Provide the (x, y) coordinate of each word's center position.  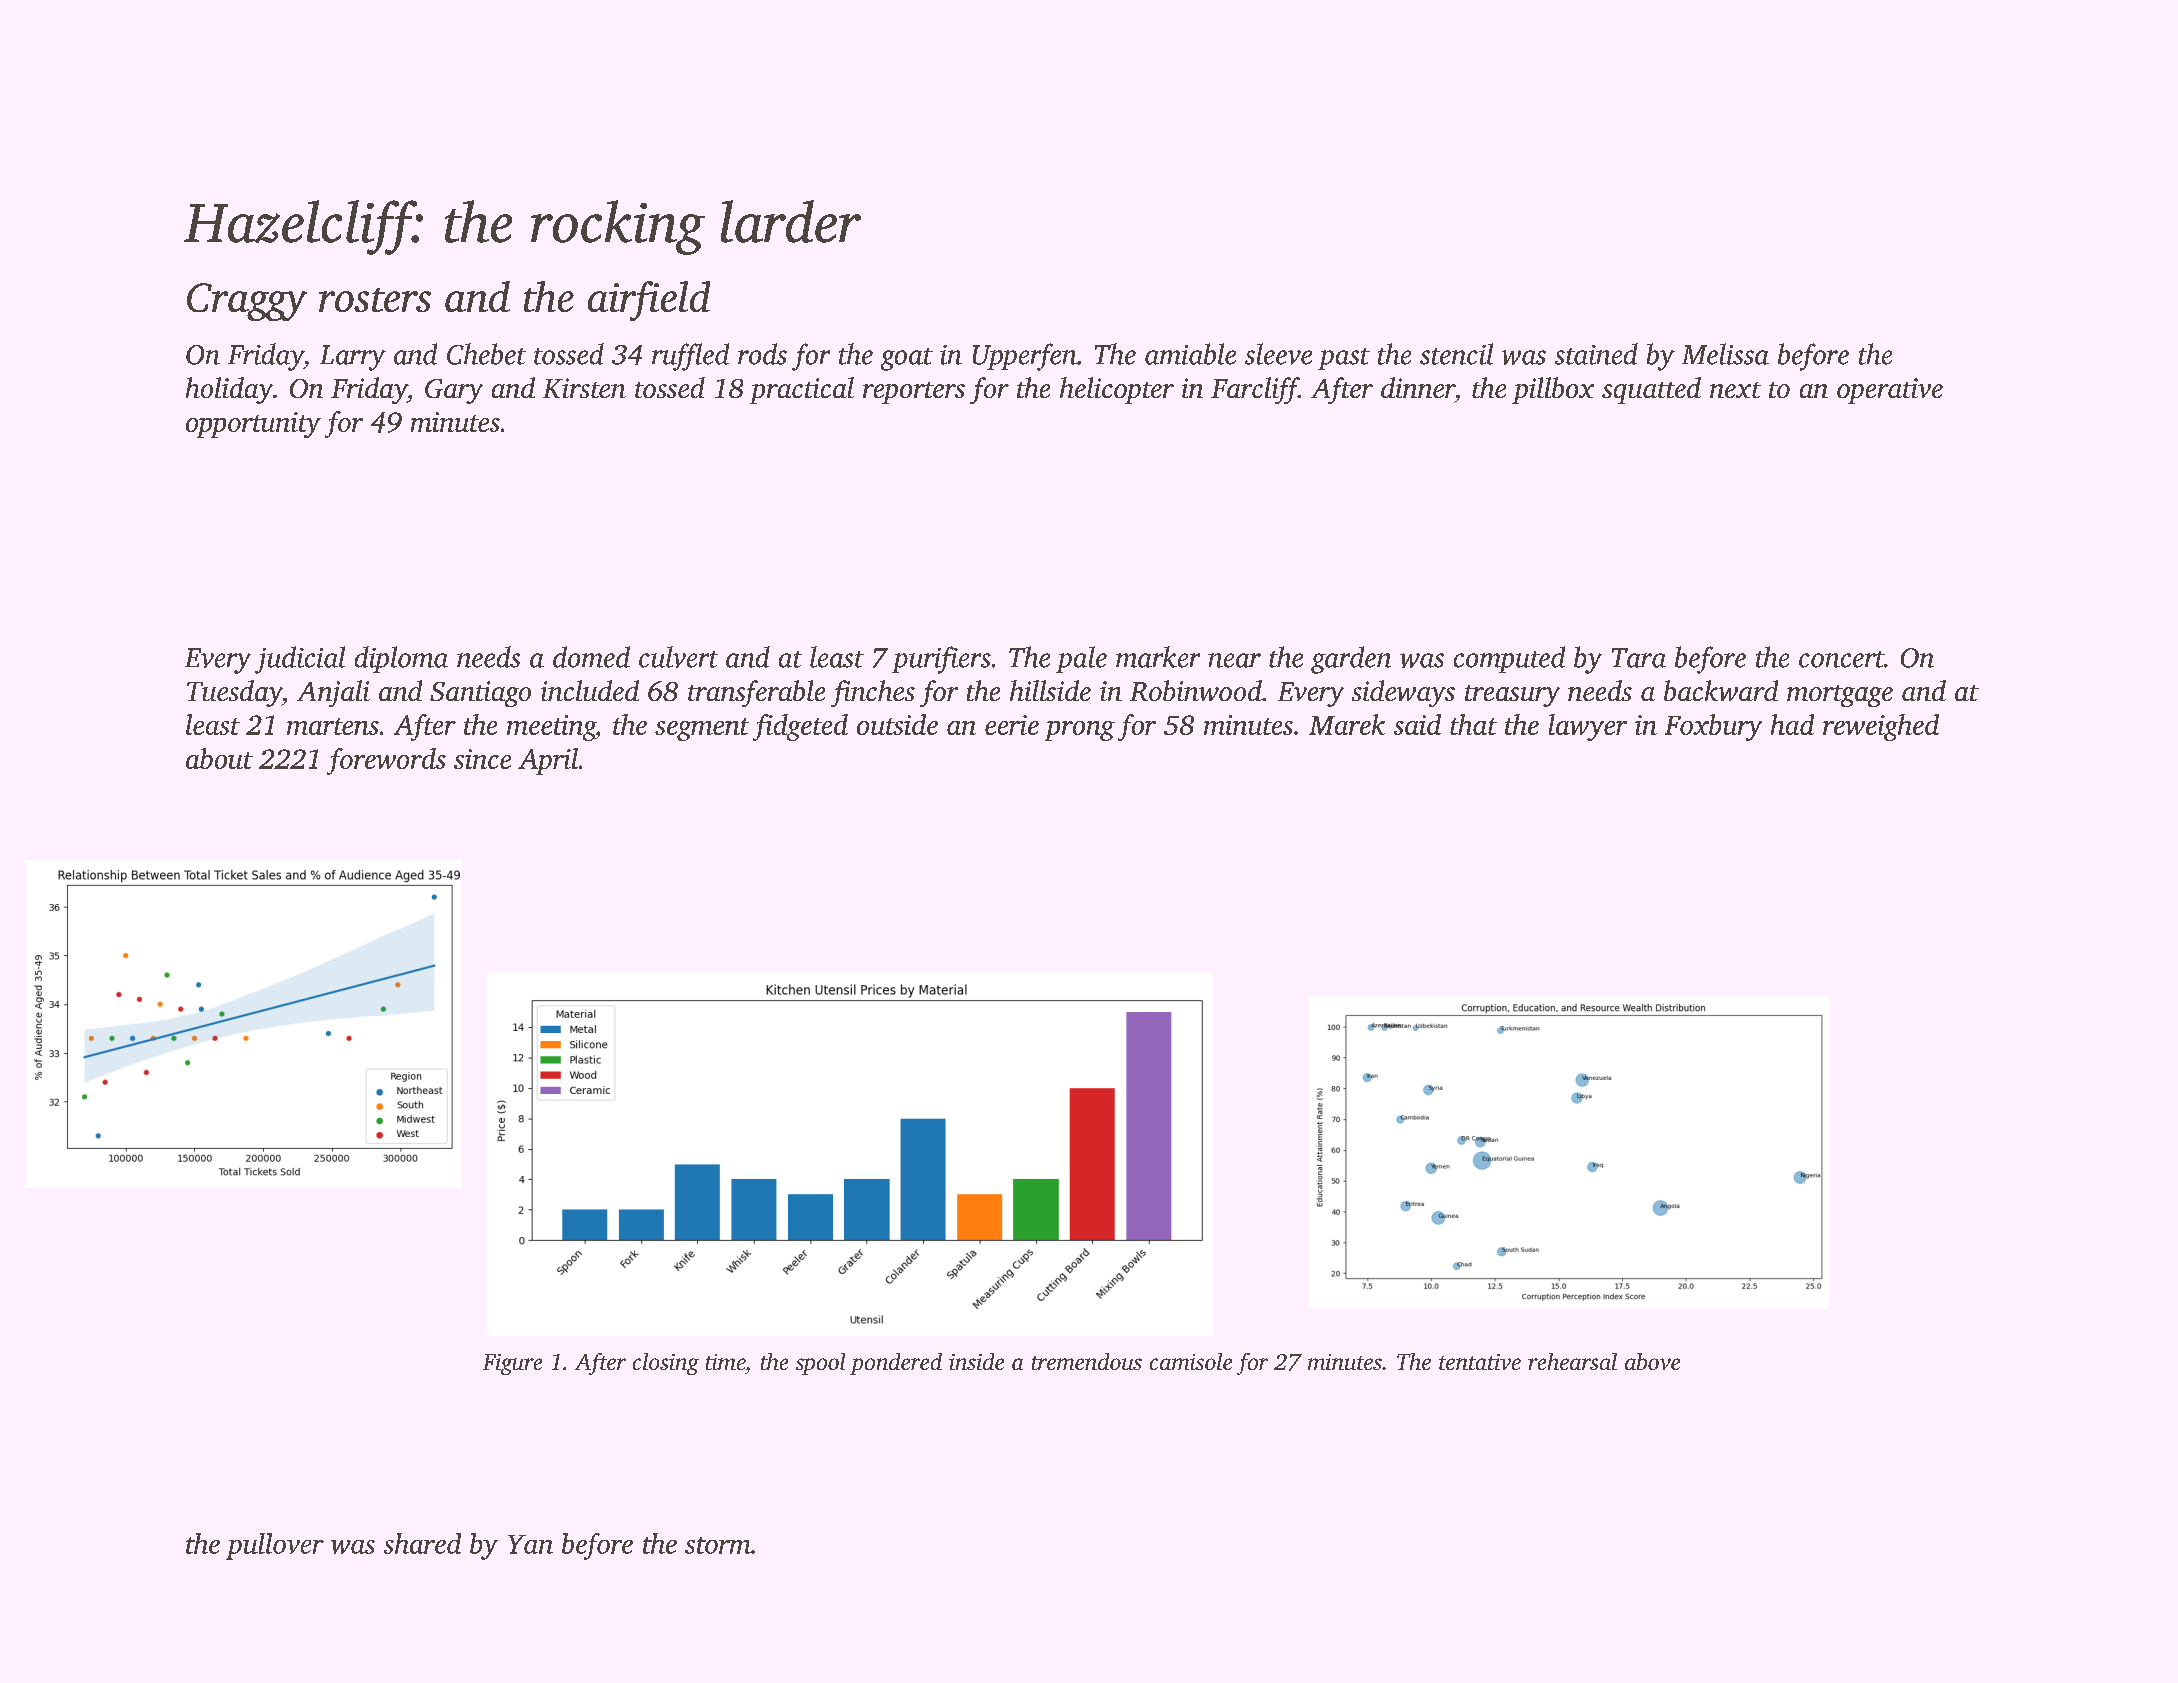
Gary (454, 391)
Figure (512, 1364)
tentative (1480, 1362)
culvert (678, 657)
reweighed (1881, 727)
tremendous (1087, 1361)
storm (718, 1545)
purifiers (941, 660)
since (482, 759)
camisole (1191, 1361)
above (1652, 1361)
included (590, 690)
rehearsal (1572, 1361)
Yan (530, 1544)
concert (1841, 659)
